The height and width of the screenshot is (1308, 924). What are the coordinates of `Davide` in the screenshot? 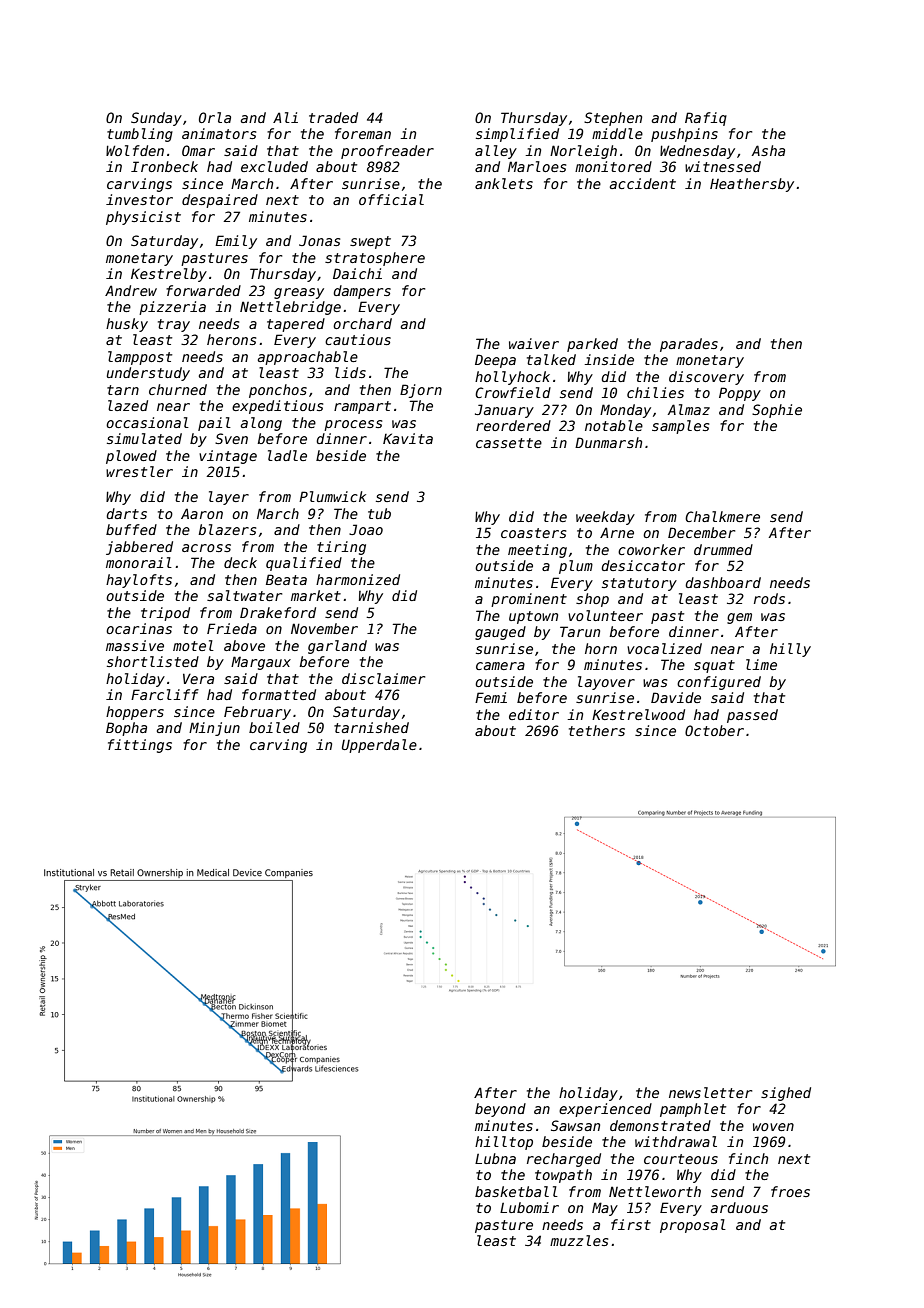 It's located at (676, 697).
